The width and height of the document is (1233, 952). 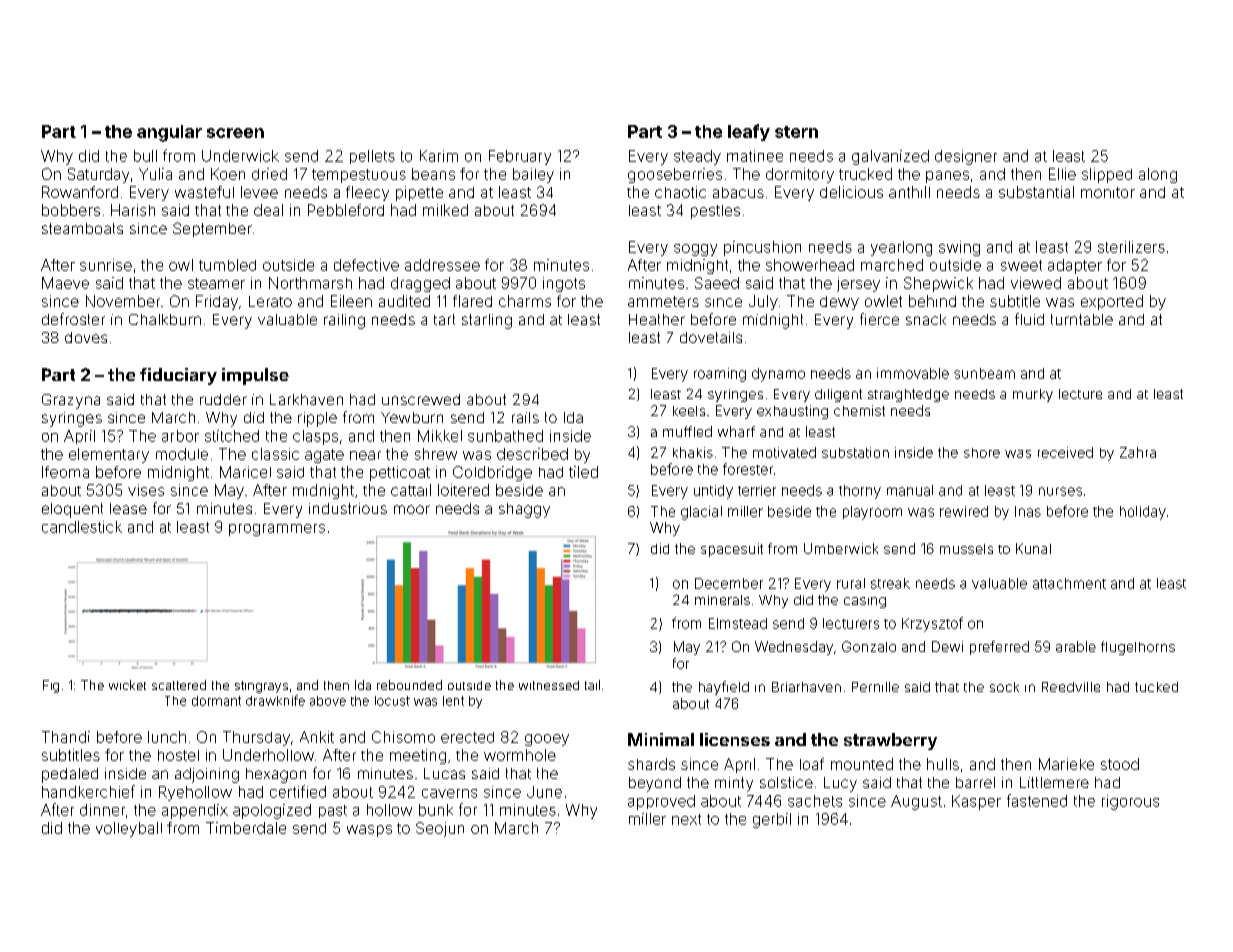 What do you see at coordinates (675, 175) in the document?
I see `gooseberries` at bounding box center [675, 175].
